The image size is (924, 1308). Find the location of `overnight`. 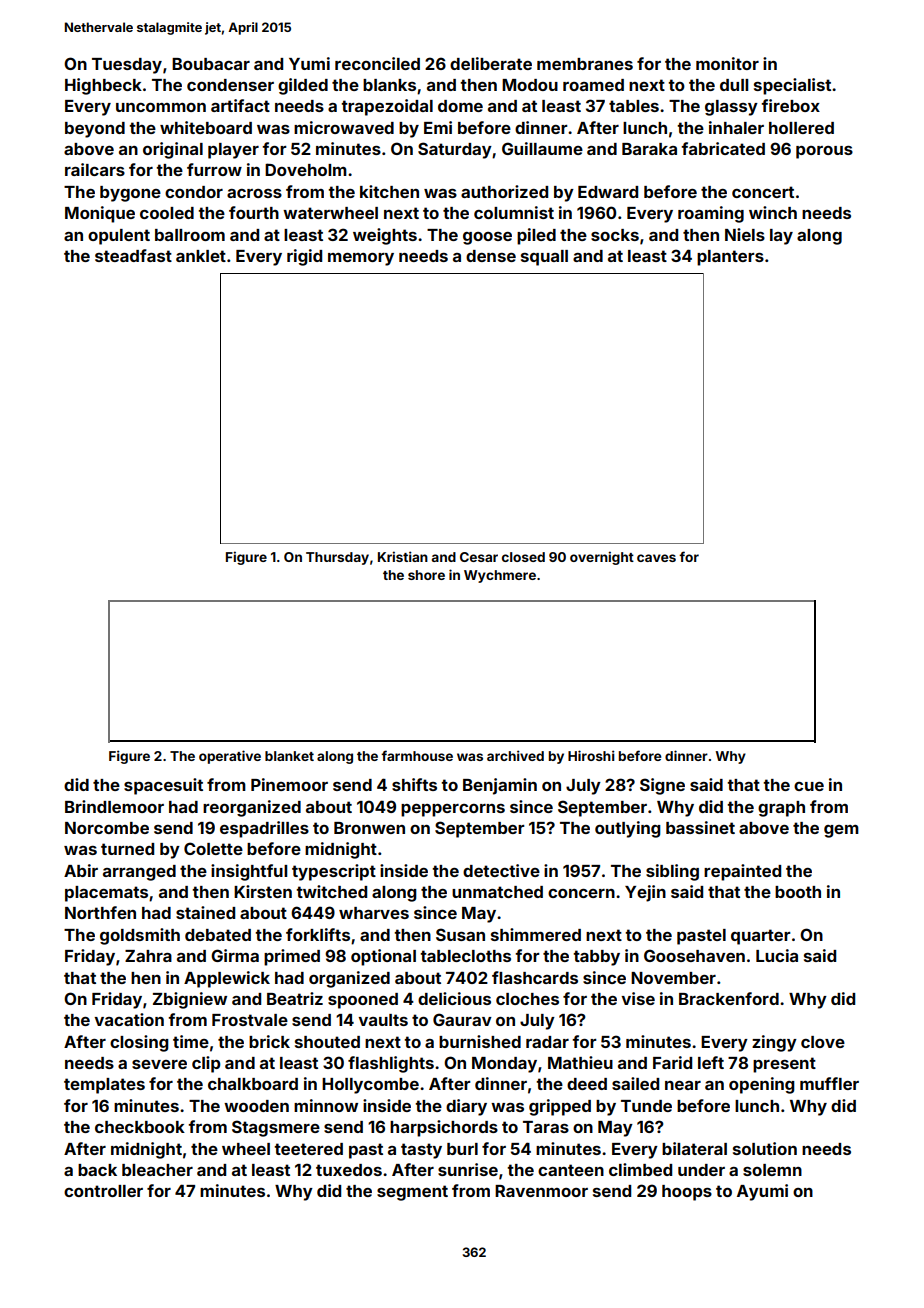

overnight is located at coordinates (602, 558).
